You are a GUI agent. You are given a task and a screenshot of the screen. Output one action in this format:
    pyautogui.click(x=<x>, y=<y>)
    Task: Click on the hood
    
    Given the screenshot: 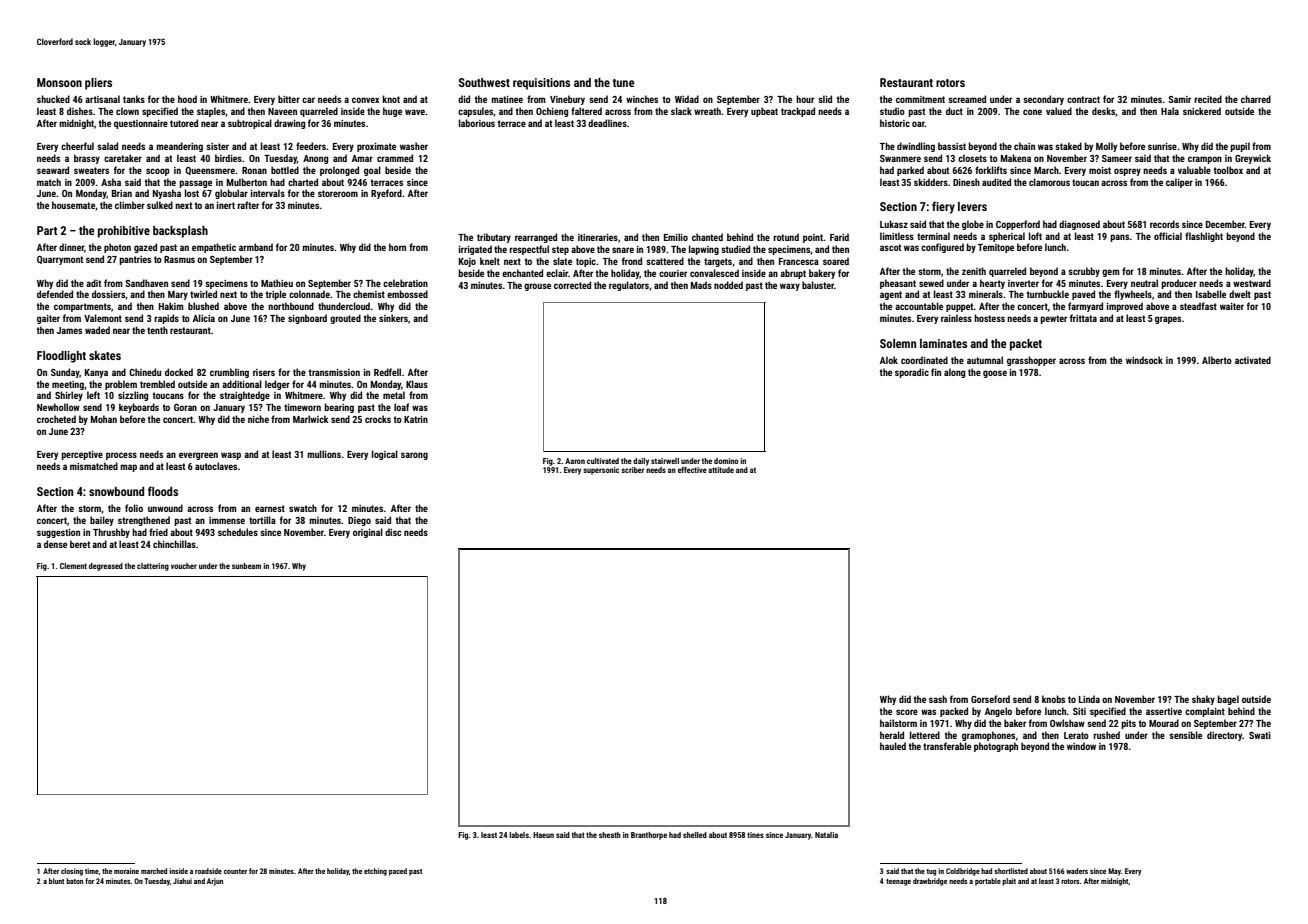 What is the action you would take?
    pyautogui.click(x=187, y=99)
